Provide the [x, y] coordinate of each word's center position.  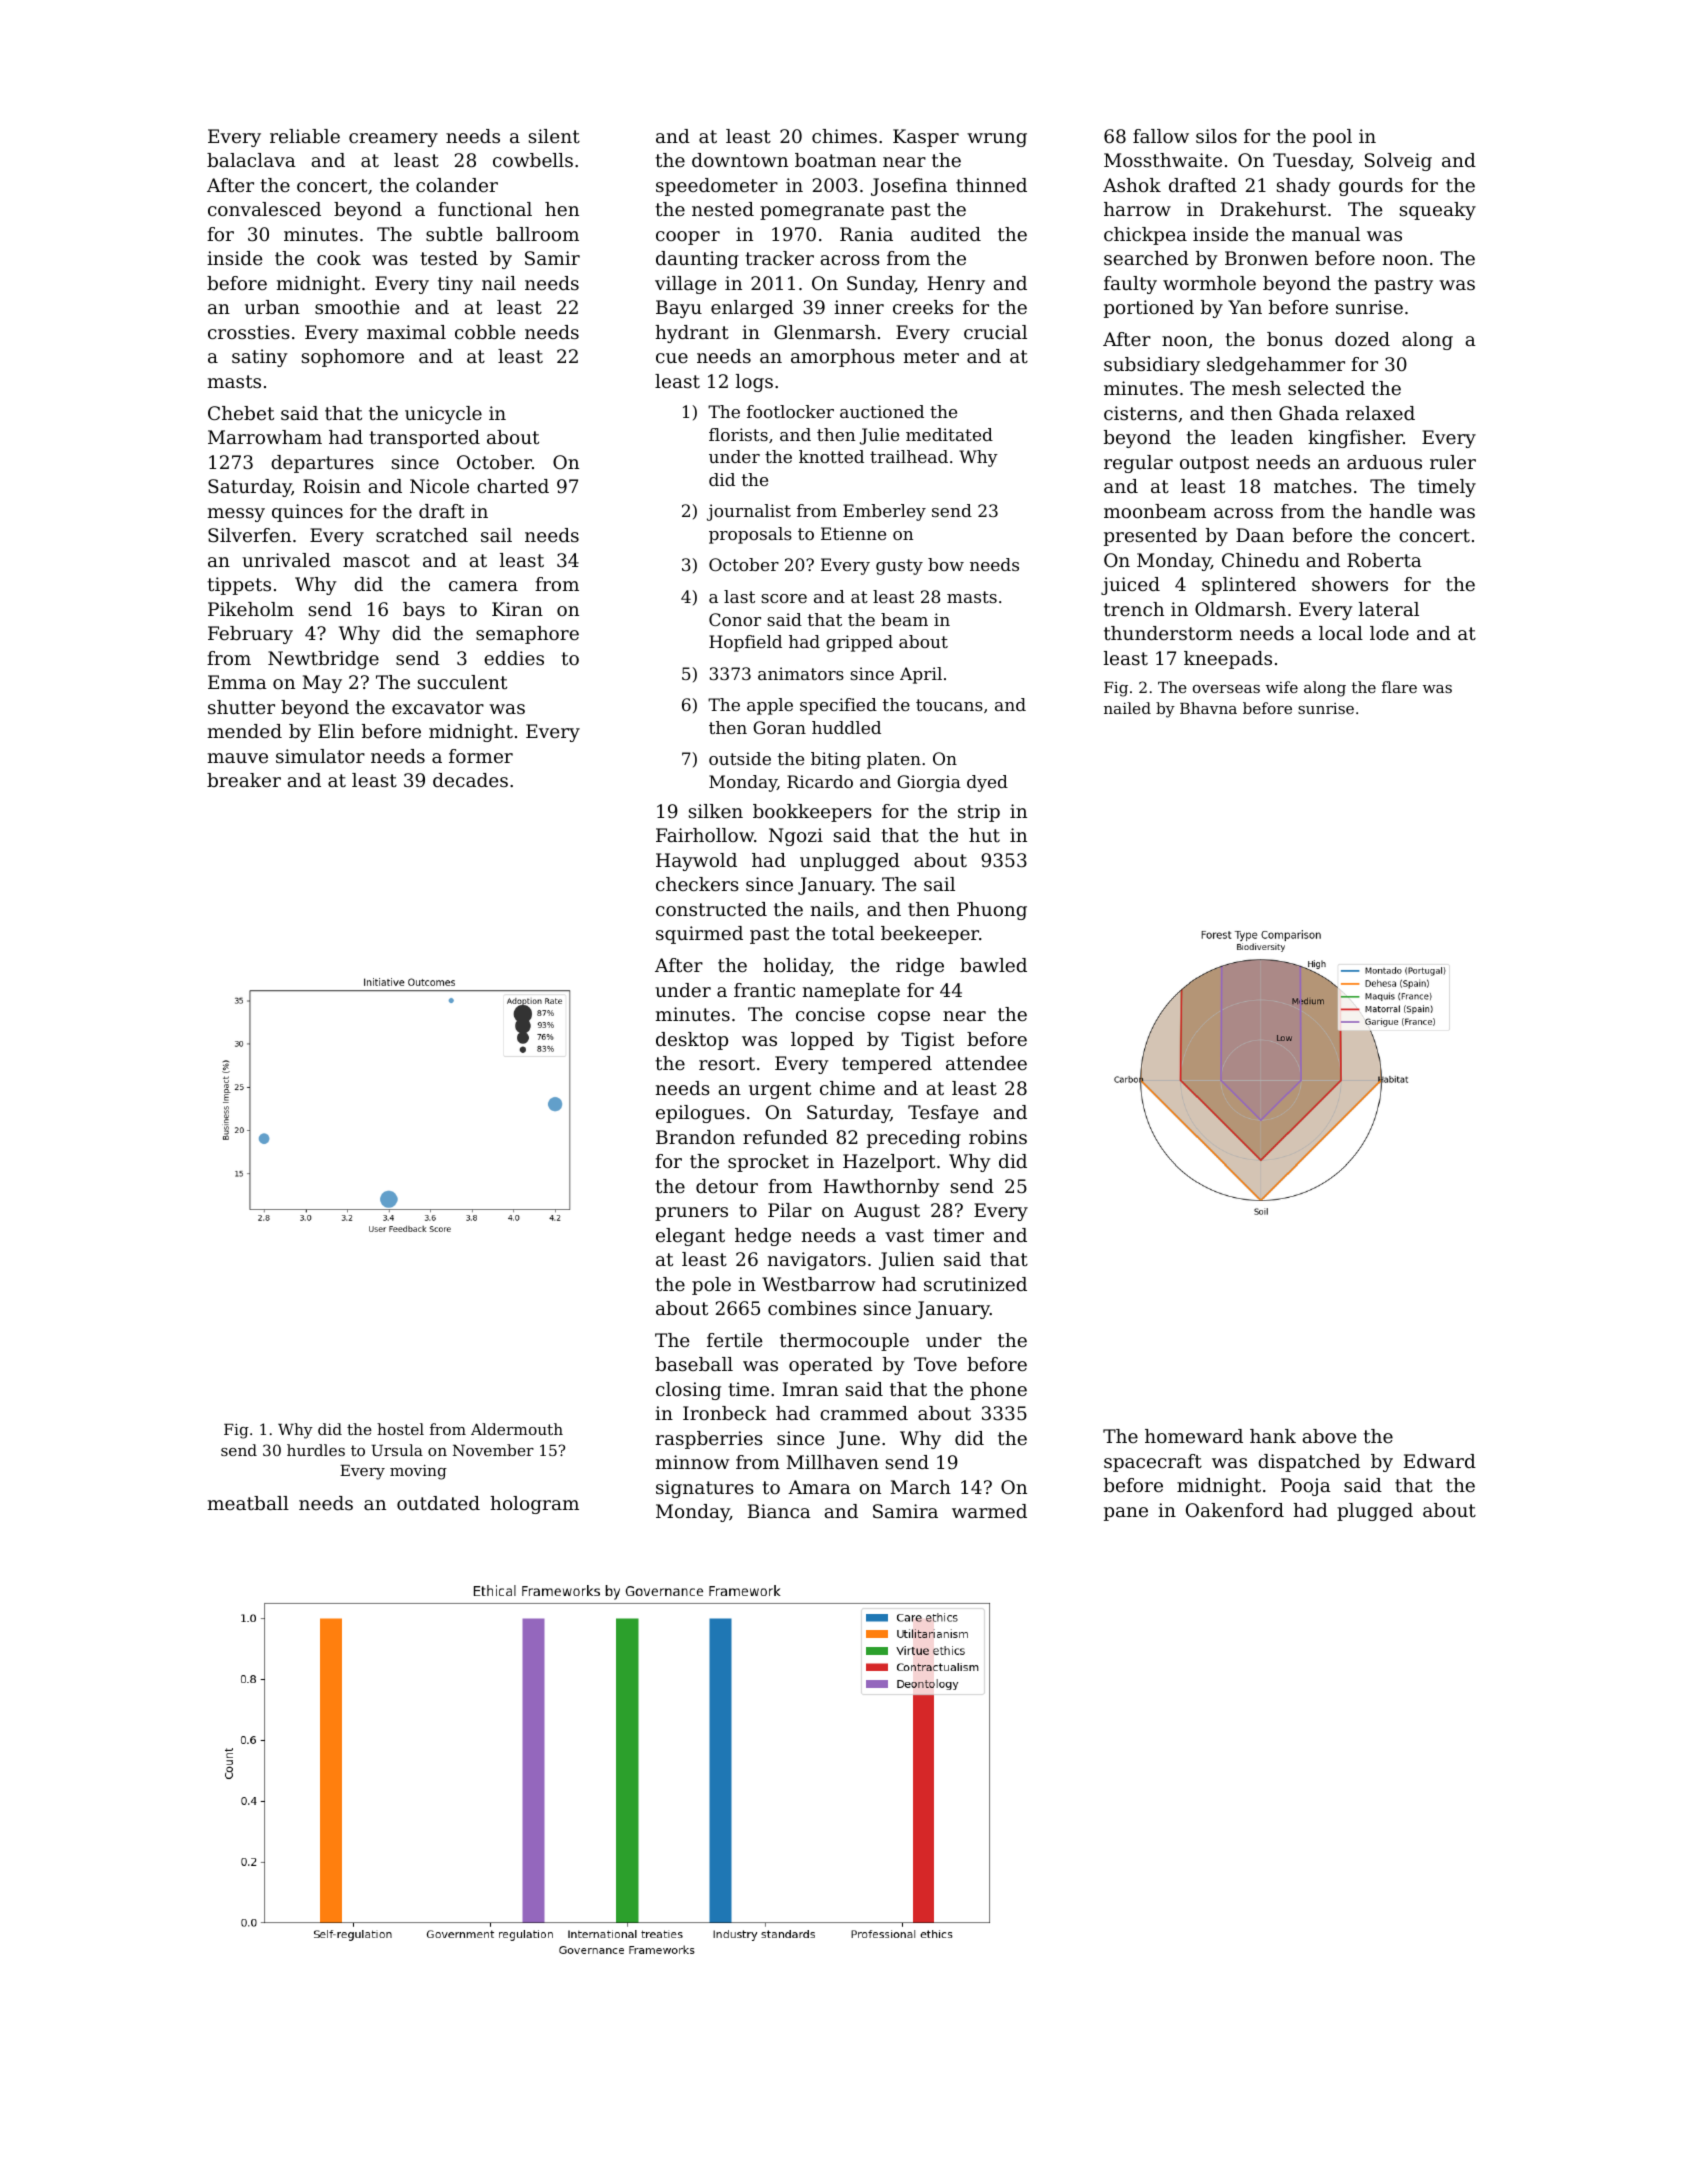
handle [1400, 511]
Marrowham [265, 437]
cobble [485, 332]
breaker [244, 780]
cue [672, 358]
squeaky [1438, 211]
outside [740, 758]
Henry [956, 285]
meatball [248, 1503]
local [1341, 633]
